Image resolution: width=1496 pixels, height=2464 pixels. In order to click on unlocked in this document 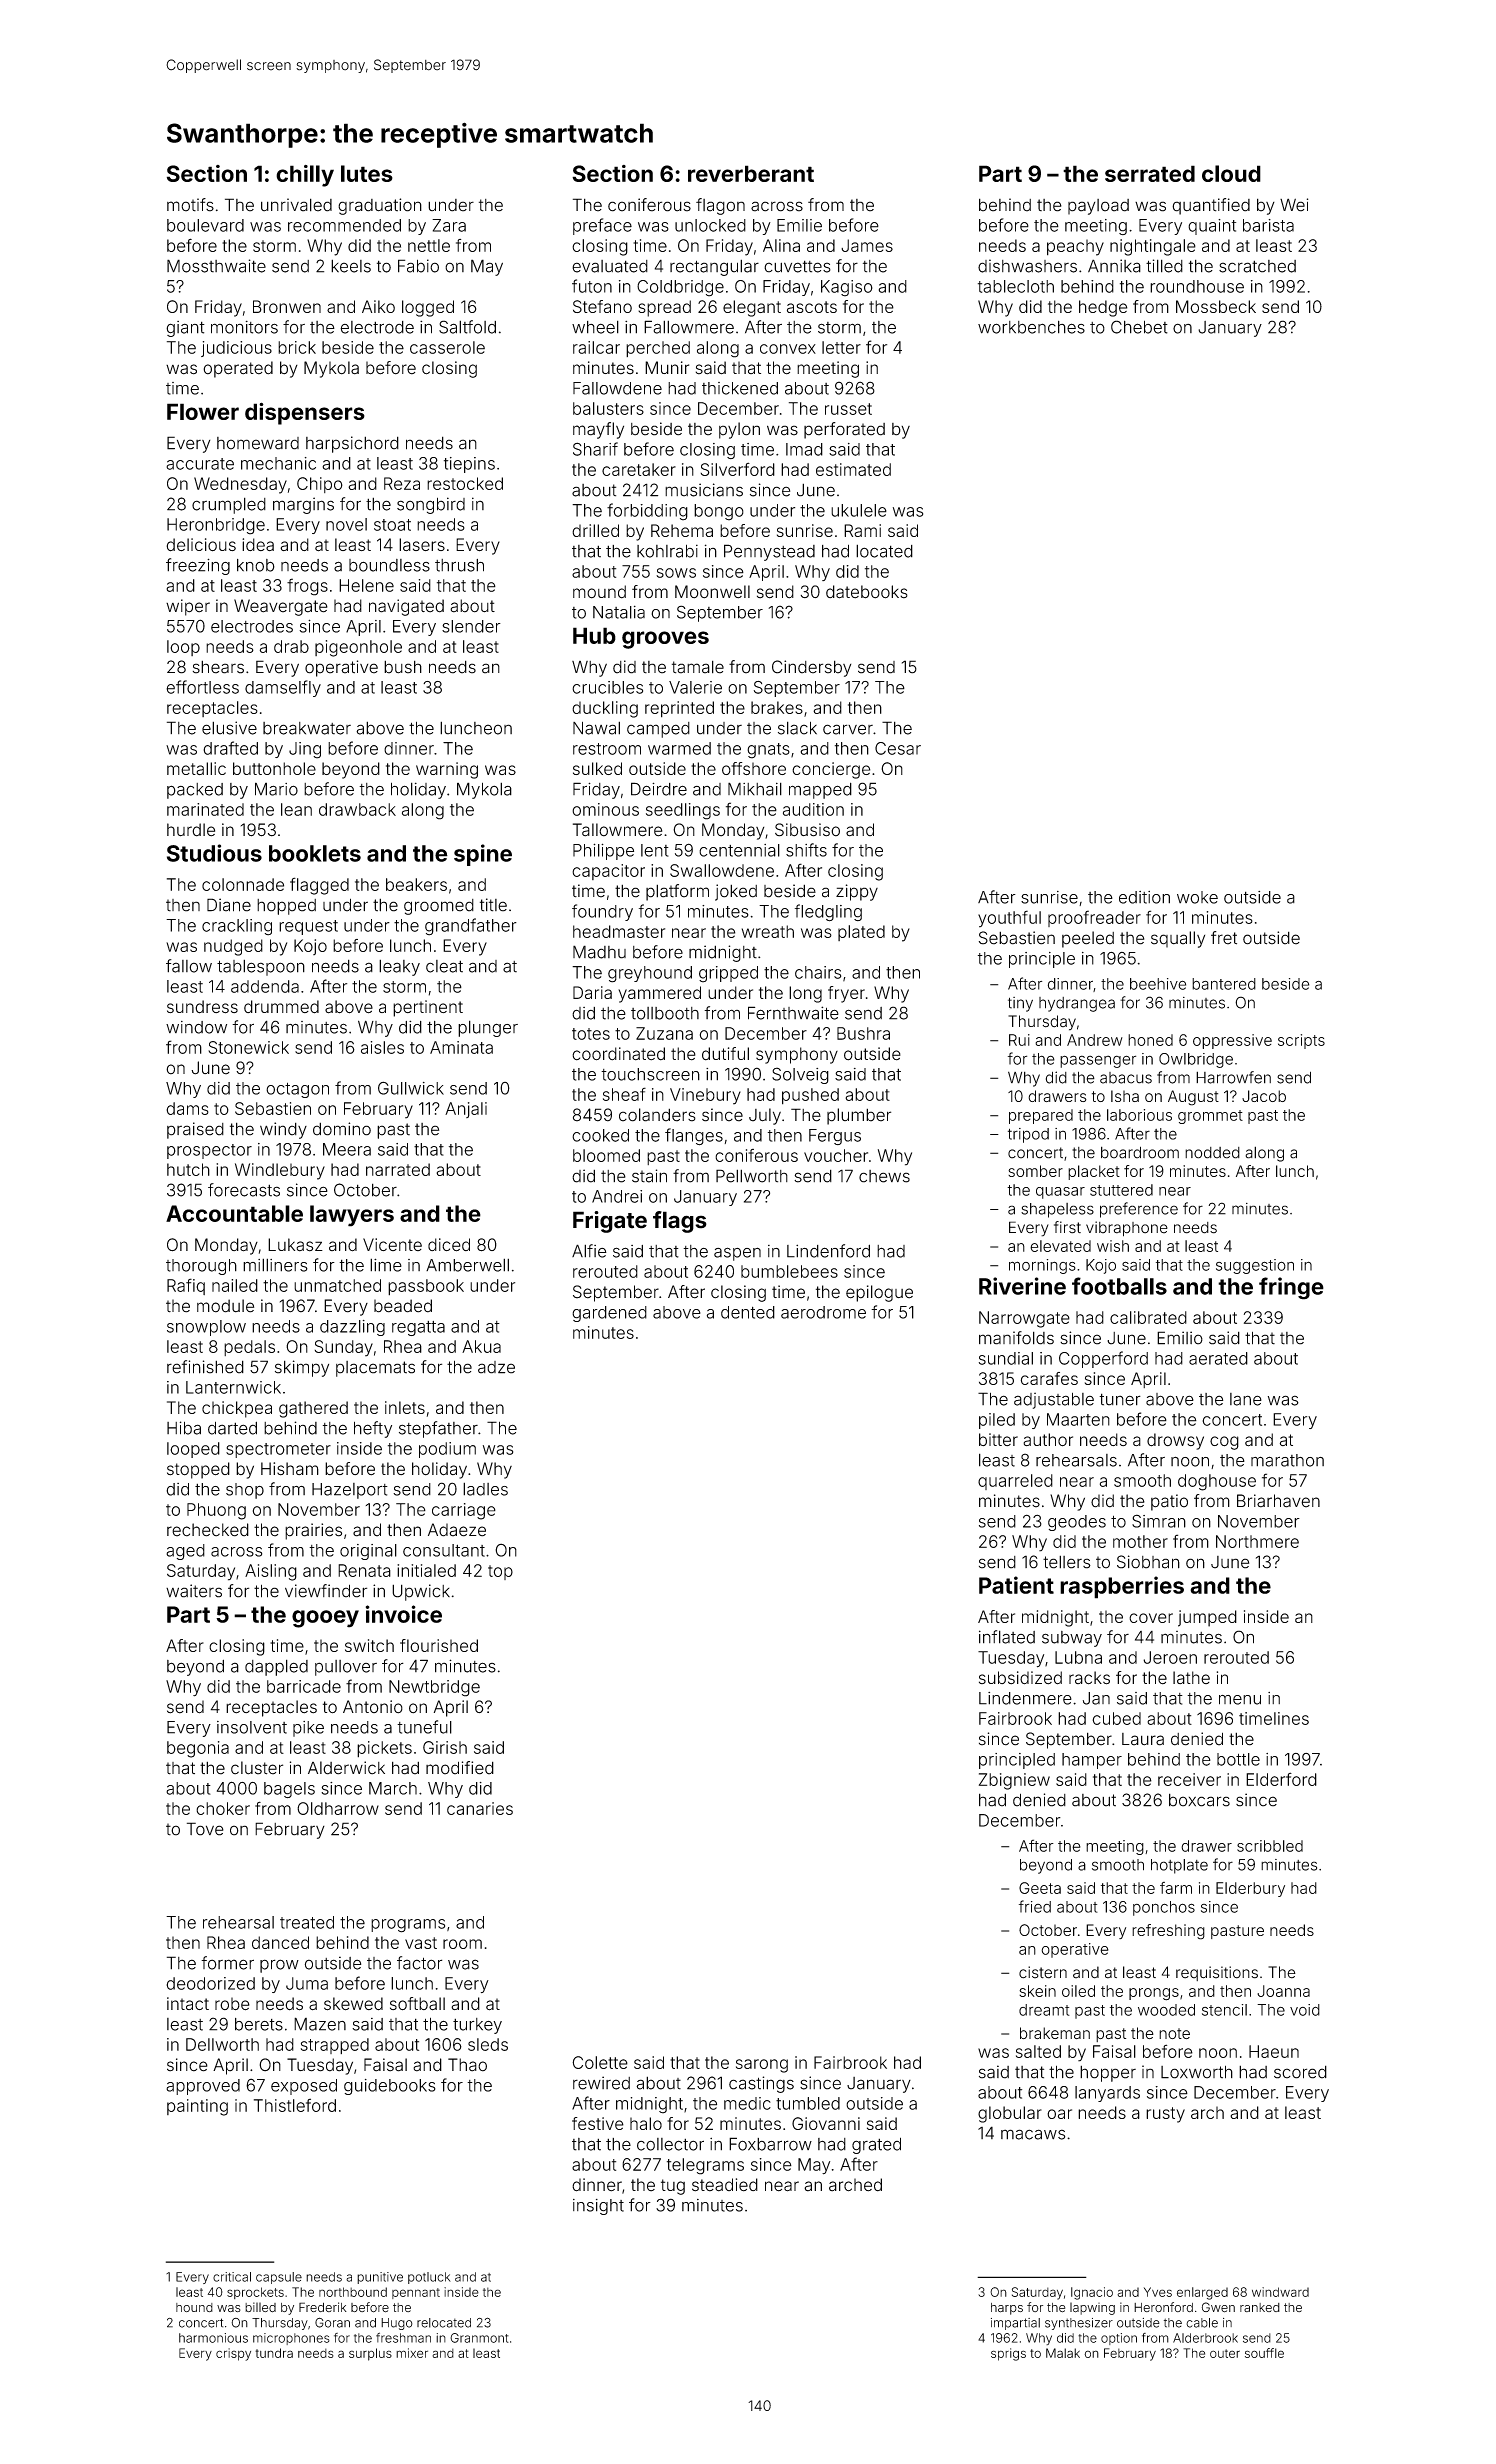, I will do `click(710, 225)`.
